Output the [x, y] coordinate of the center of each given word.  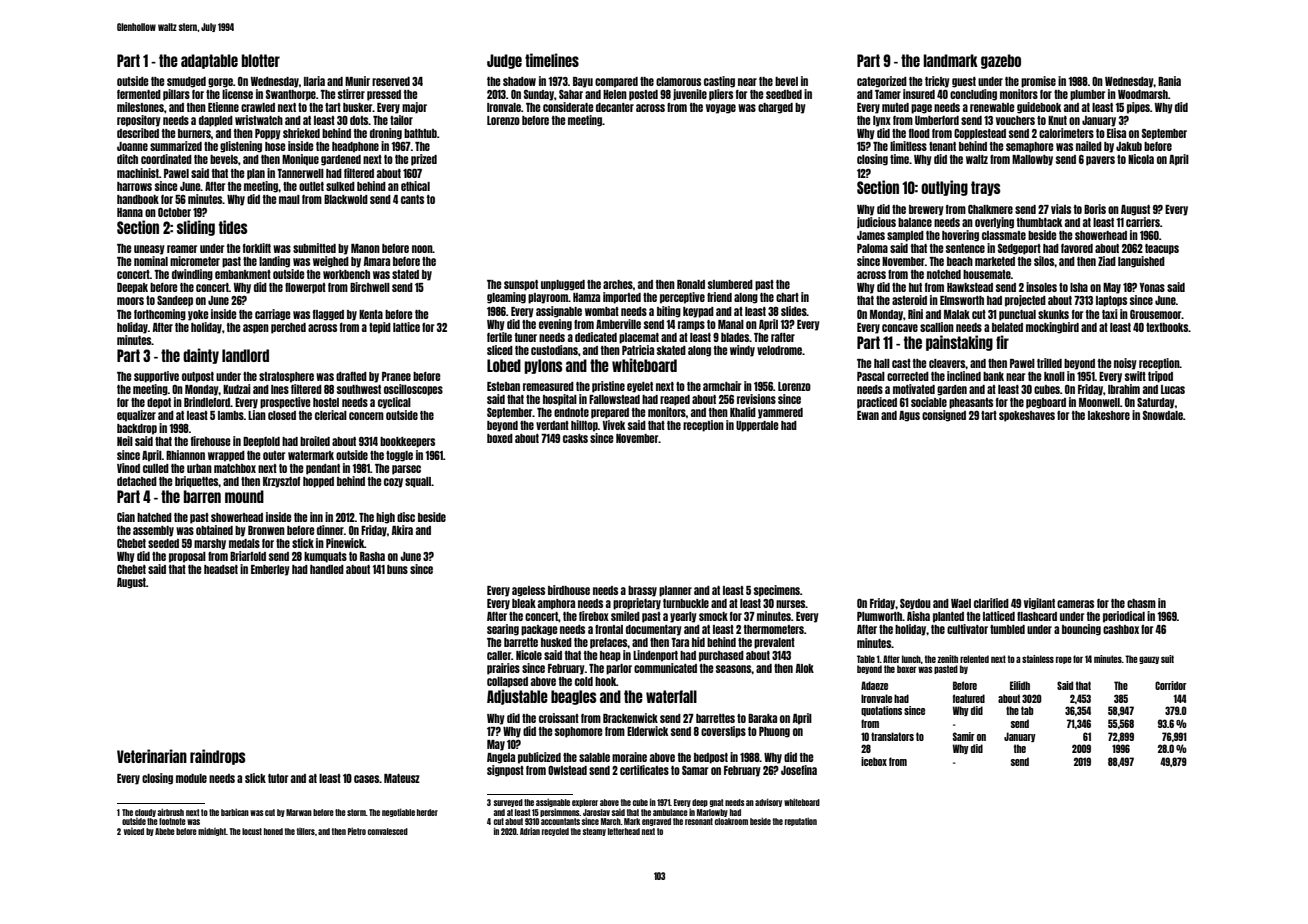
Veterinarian [152, 756]
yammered [780, 413]
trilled [1049, 363]
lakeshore [1109, 415]
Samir [964, 736]
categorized [882, 82]
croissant [559, 718]
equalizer [136, 416]
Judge [504, 61]
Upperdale [757, 426]
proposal [187, 557]
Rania [1169, 81]
